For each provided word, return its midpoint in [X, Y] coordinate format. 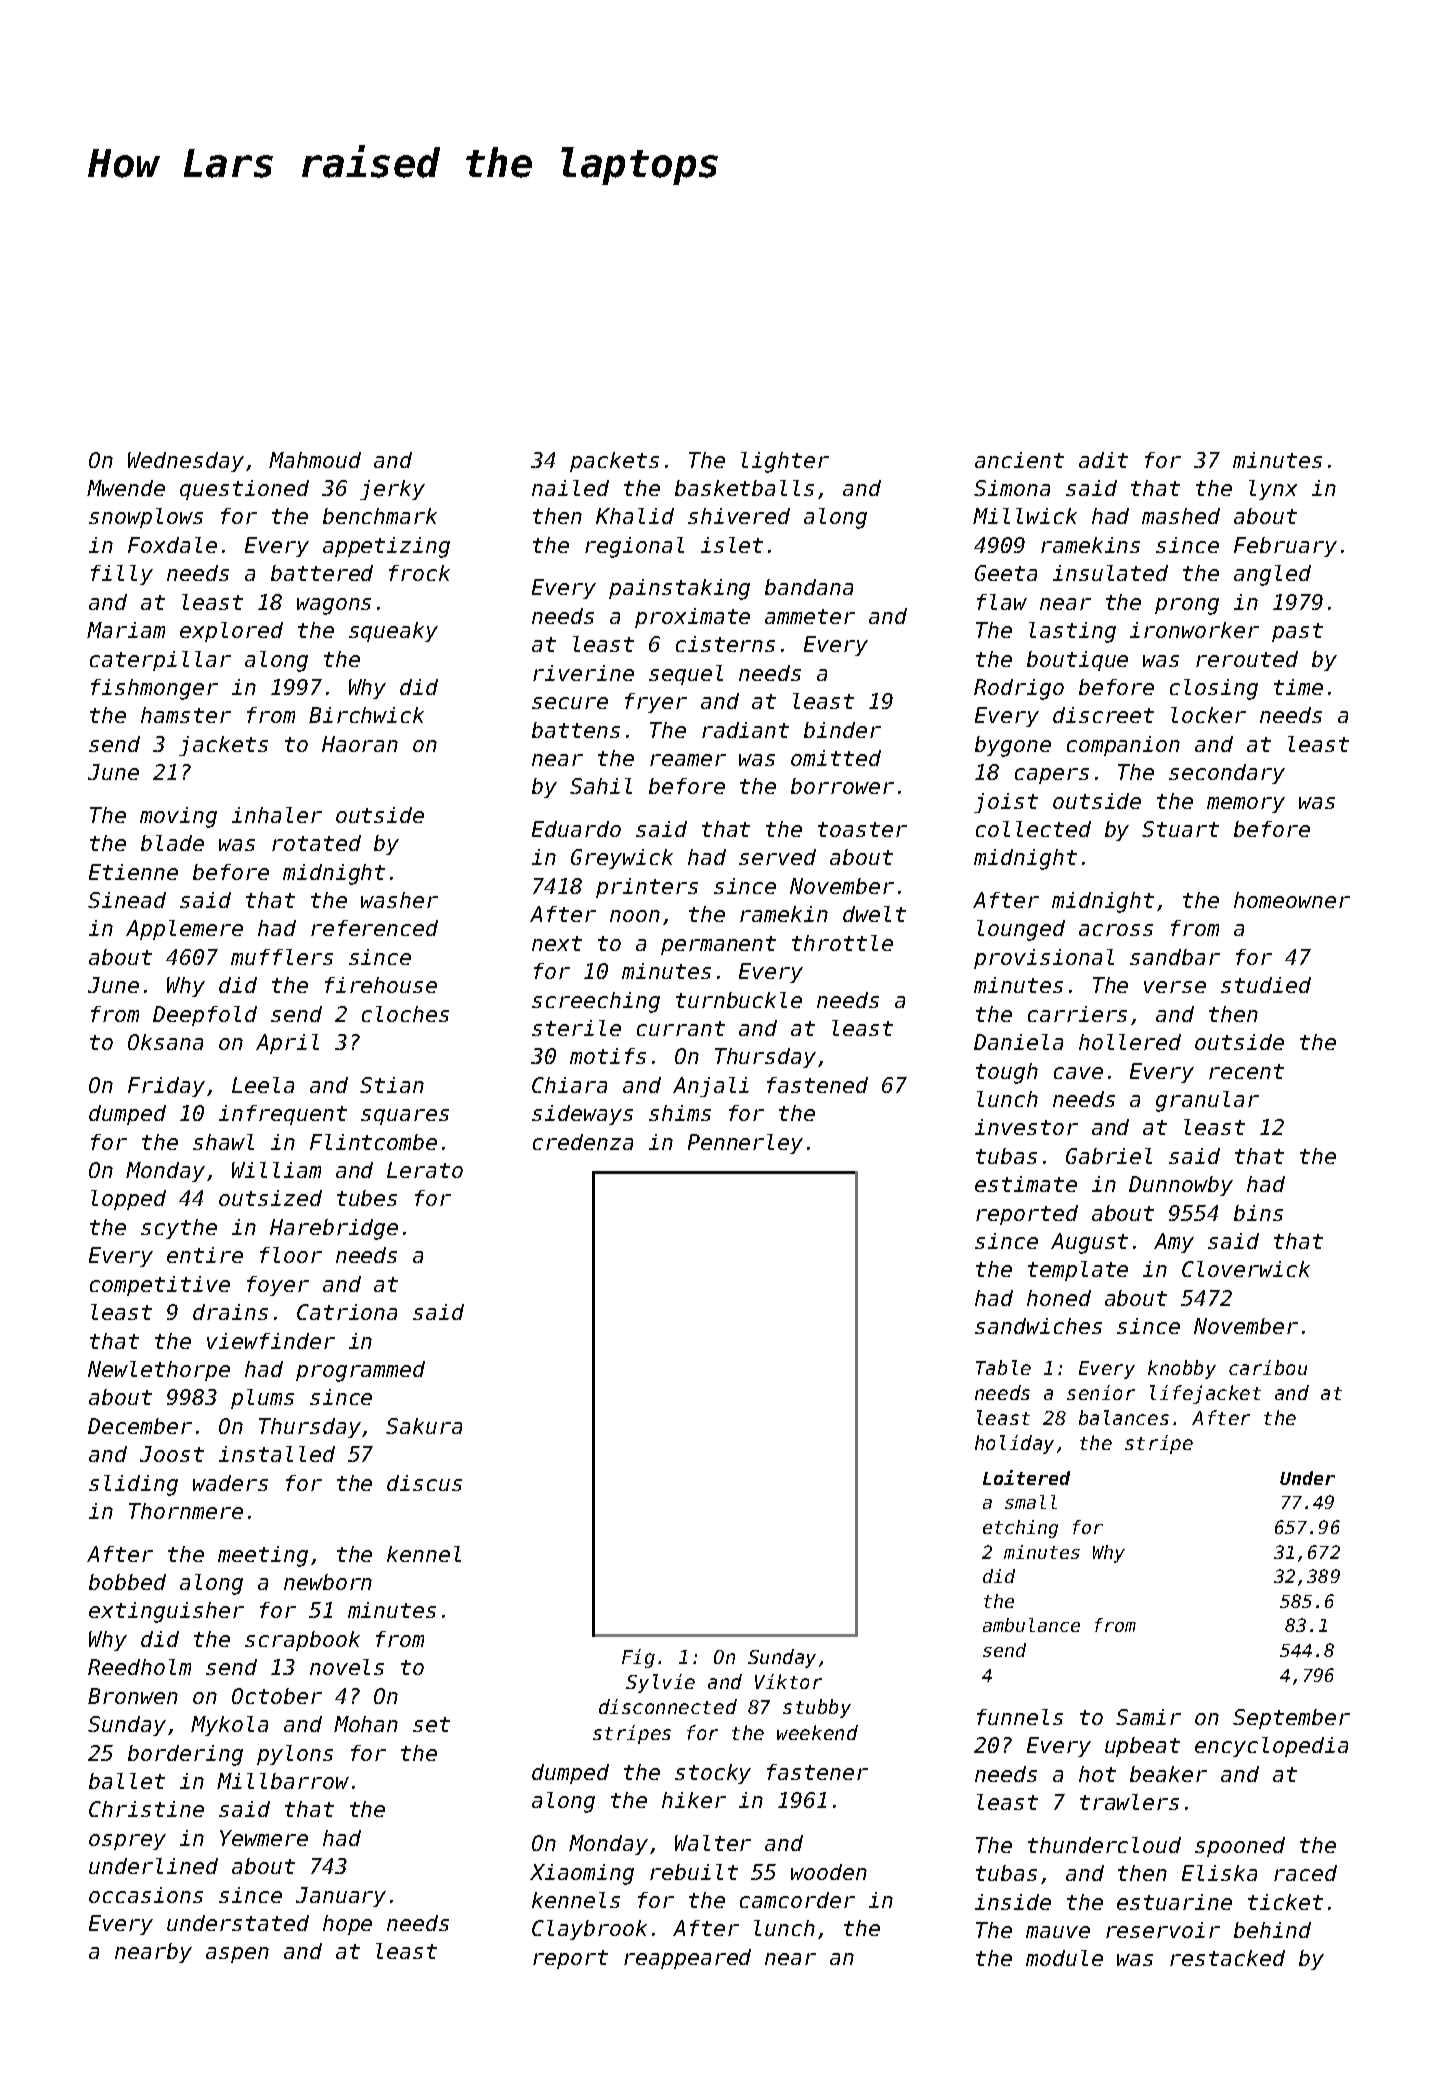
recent [1246, 1071]
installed [277, 1454]
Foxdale [172, 545]
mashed [1181, 516]
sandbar [1175, 957]
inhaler [277, 815]
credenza [583, 1142]
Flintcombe [373, 1142]
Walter [713, 1843]
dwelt [874, 914]
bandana [809, 587]
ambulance [1031, 1625]
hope [347, 1925]
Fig [638, 1658]
